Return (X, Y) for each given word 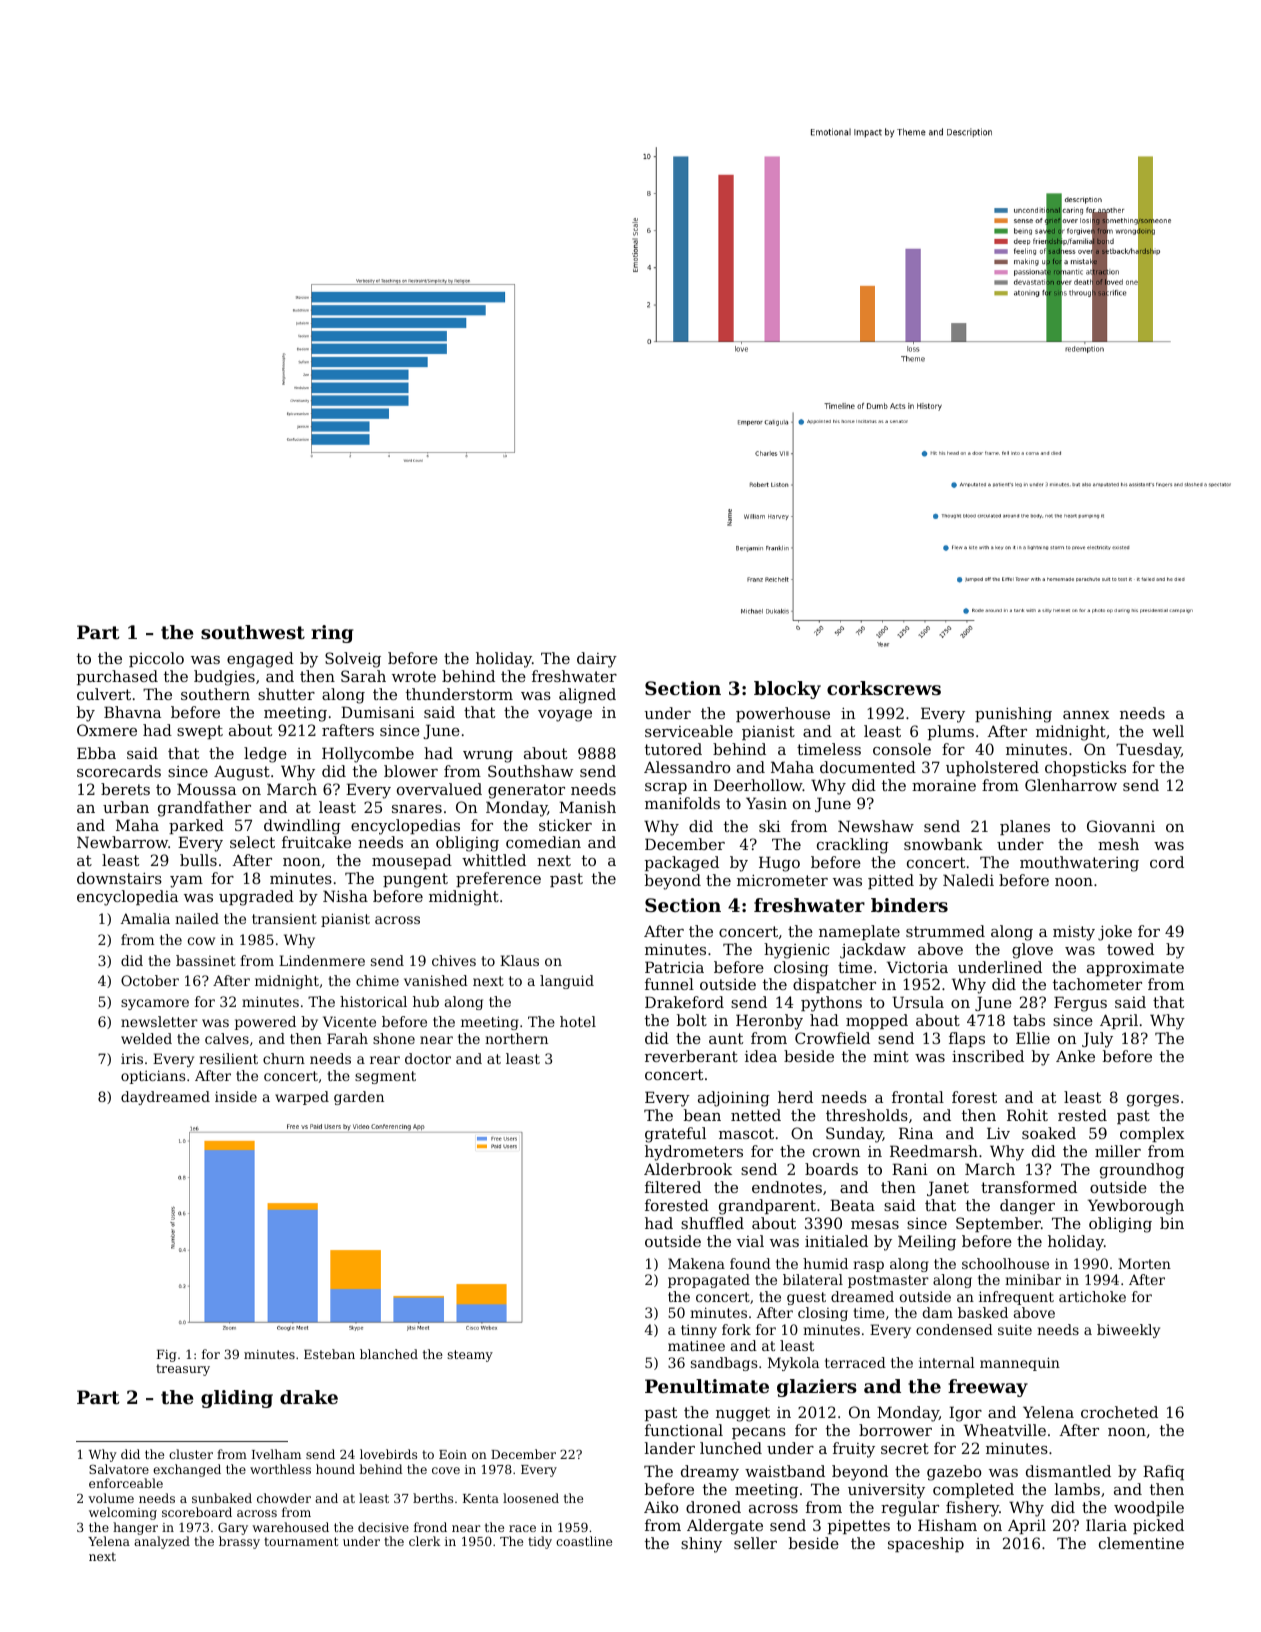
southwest (253, 632)
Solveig (353, 660)
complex (1152, 1134)
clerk (425, 1541)
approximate (1135, 969)
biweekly (1128, 1331)
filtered (673, 1187)
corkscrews (884, 688)
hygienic (796, 951)
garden (359, 1098)
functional (684, 1430)
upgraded (256, 898)
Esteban (329, 1354)
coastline (584, 1541)
